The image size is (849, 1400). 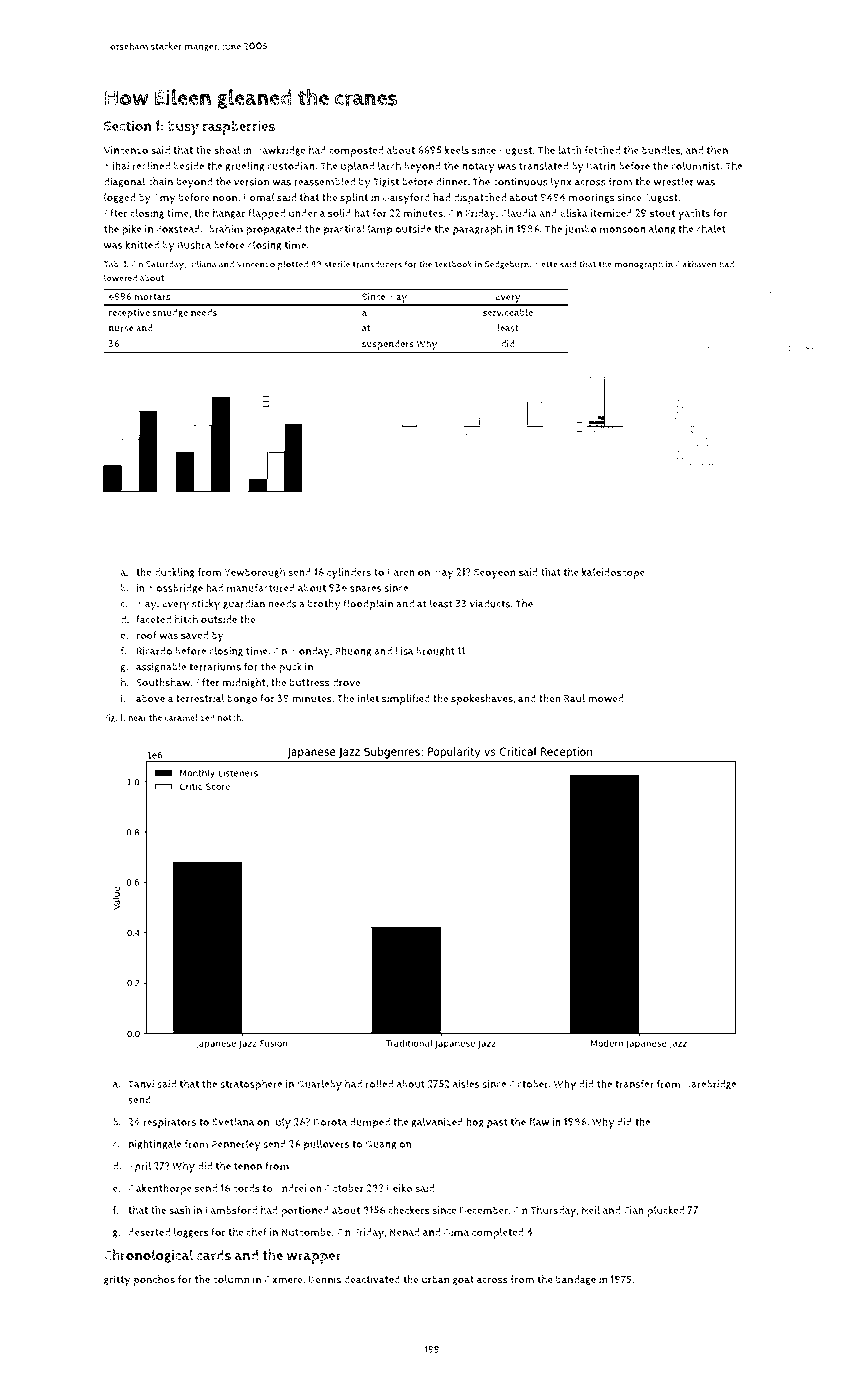 I want to click on kaleidoscope, so click(x=613, y=573).
